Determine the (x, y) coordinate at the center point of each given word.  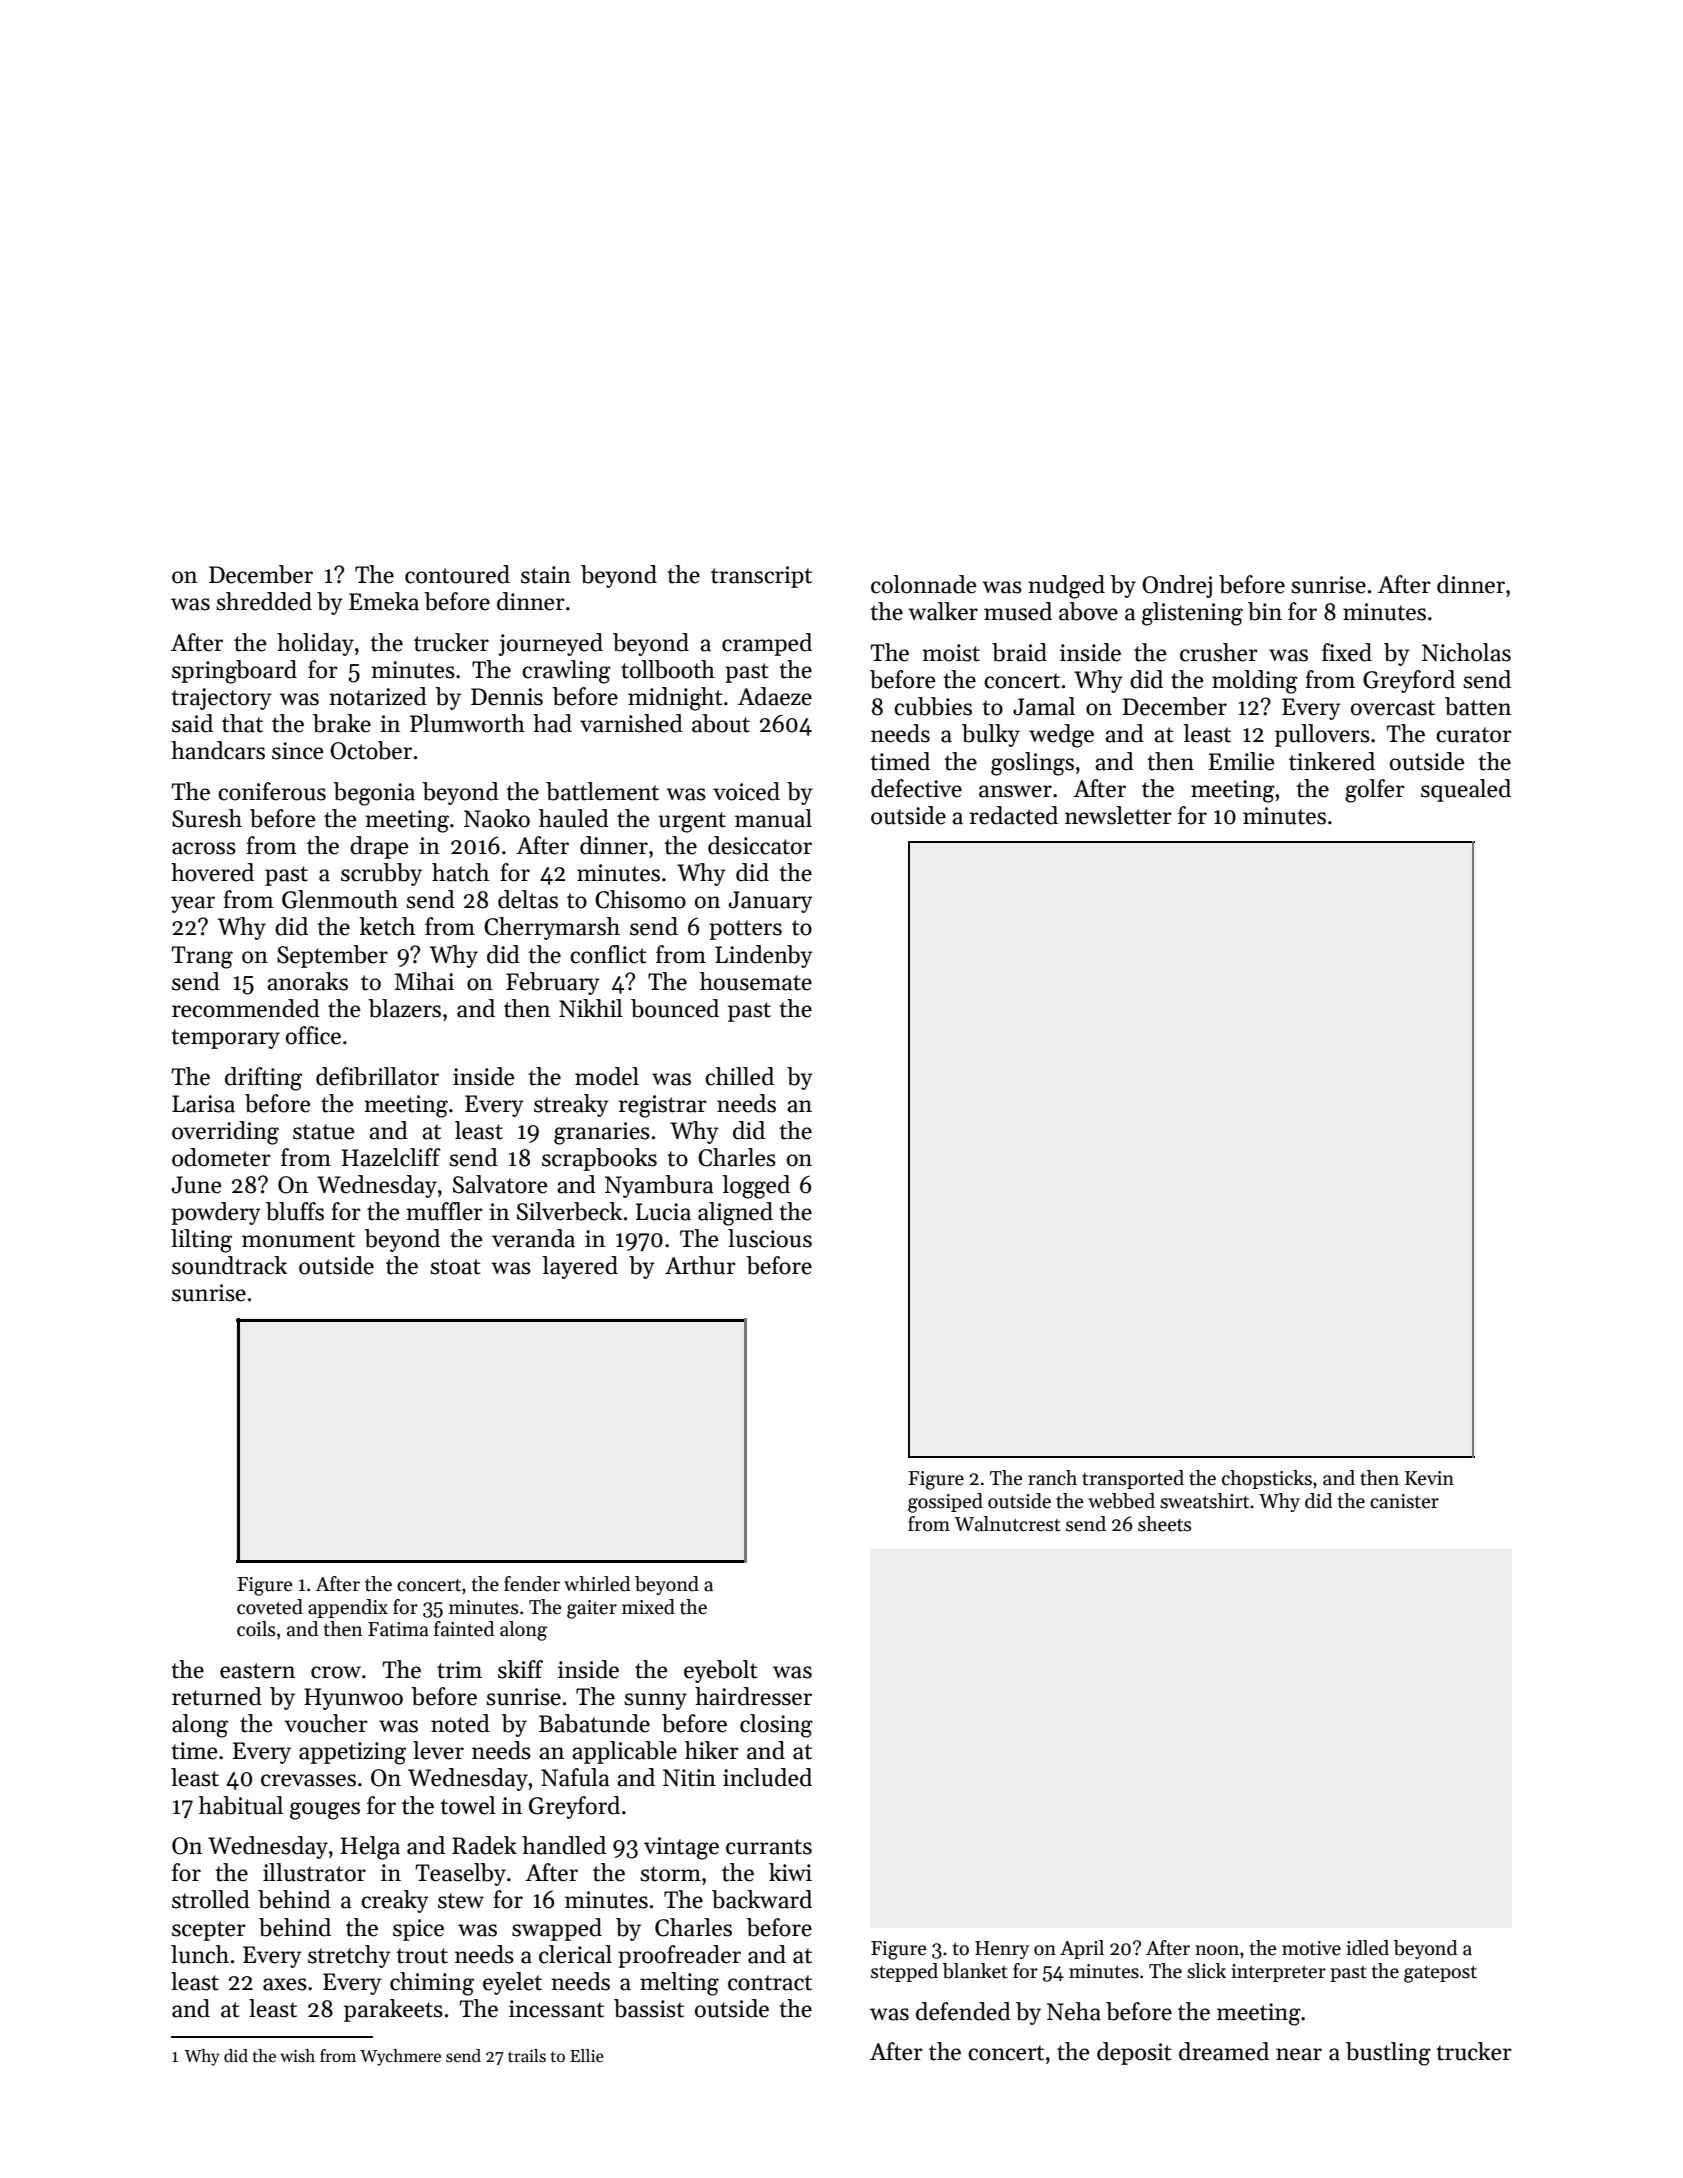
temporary (225, 1039)
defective (916, 788)
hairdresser (753, 1696)
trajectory (221, 699)
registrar (663, 1106)
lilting (201, 1241)
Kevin (1429, 1478)
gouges (325, 1811)
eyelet (512, 1983)
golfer (1375, 791)
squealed (1466, 790)
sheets (1164, 1524)
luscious (770, 1238)
